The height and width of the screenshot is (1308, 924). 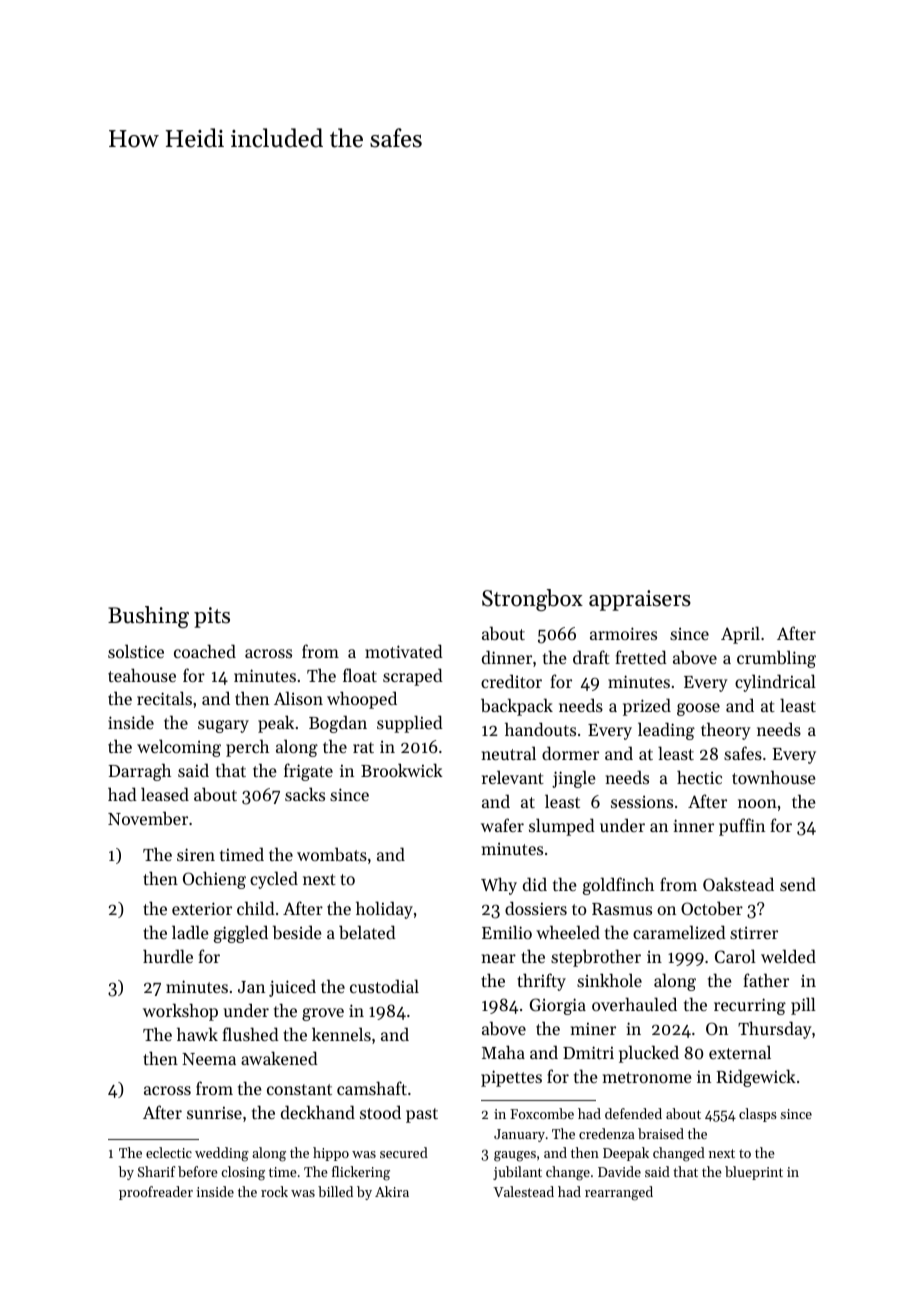 What do you see at coordinates (735, 956) in the screenshot?
I see `Carol` at bounding box center [735, 956].
